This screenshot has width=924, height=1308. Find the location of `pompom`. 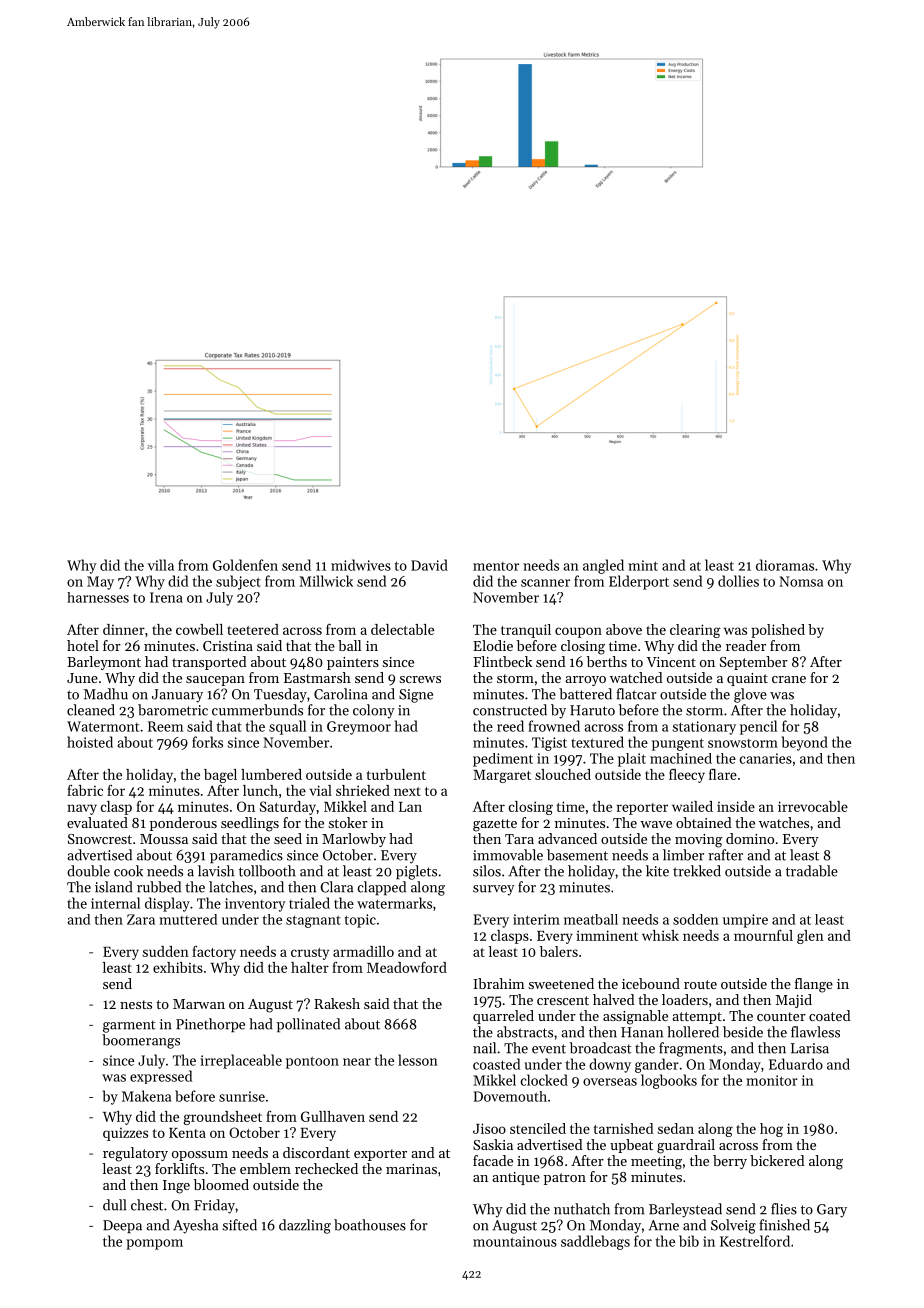

pompom is located at coordinates (154, 1244).
